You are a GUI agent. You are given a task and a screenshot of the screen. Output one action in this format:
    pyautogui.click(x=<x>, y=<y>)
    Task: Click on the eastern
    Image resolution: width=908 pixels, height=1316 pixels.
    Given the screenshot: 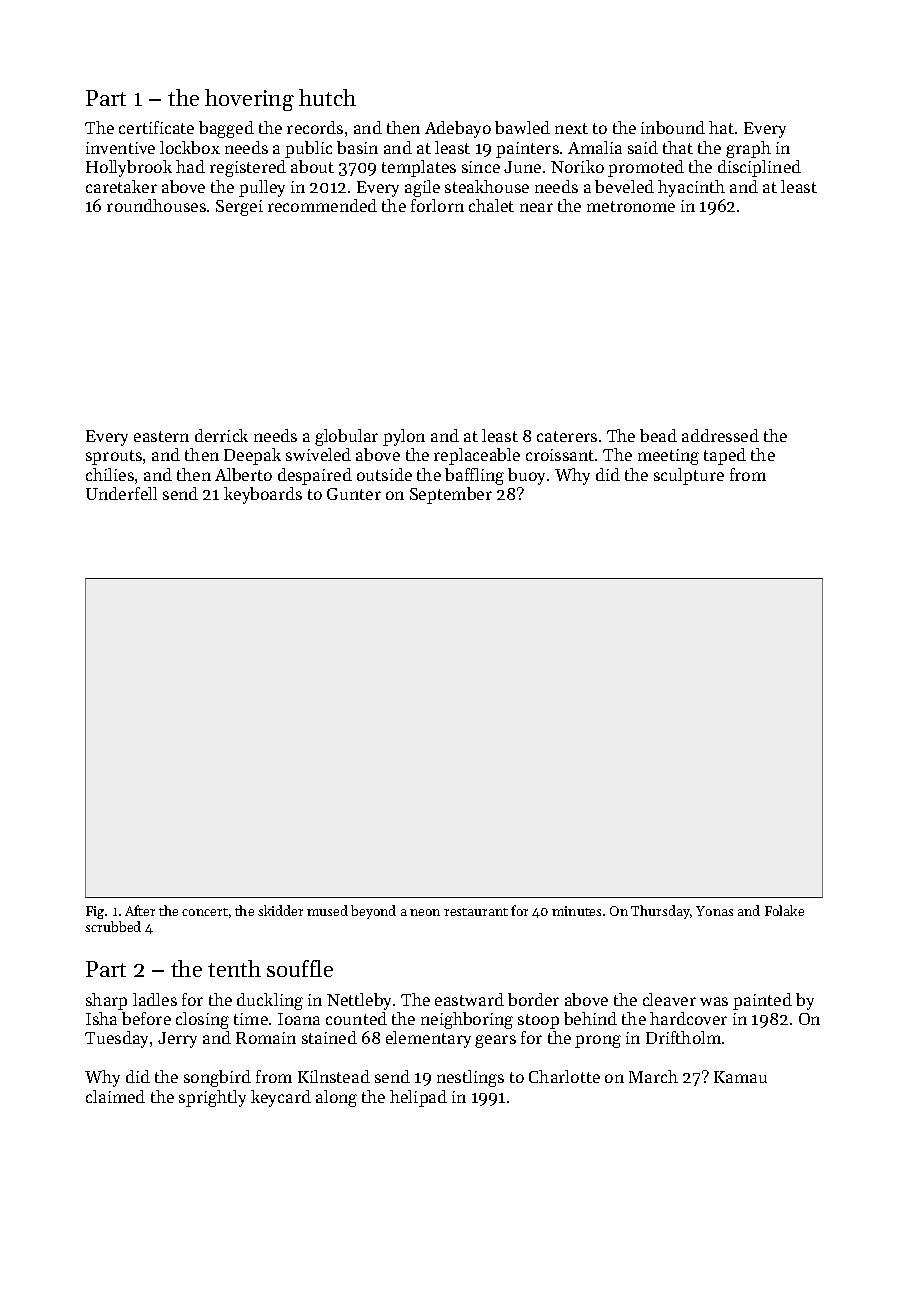 What is the action you would take?
    pyautogui.click(x=161, y=436)
